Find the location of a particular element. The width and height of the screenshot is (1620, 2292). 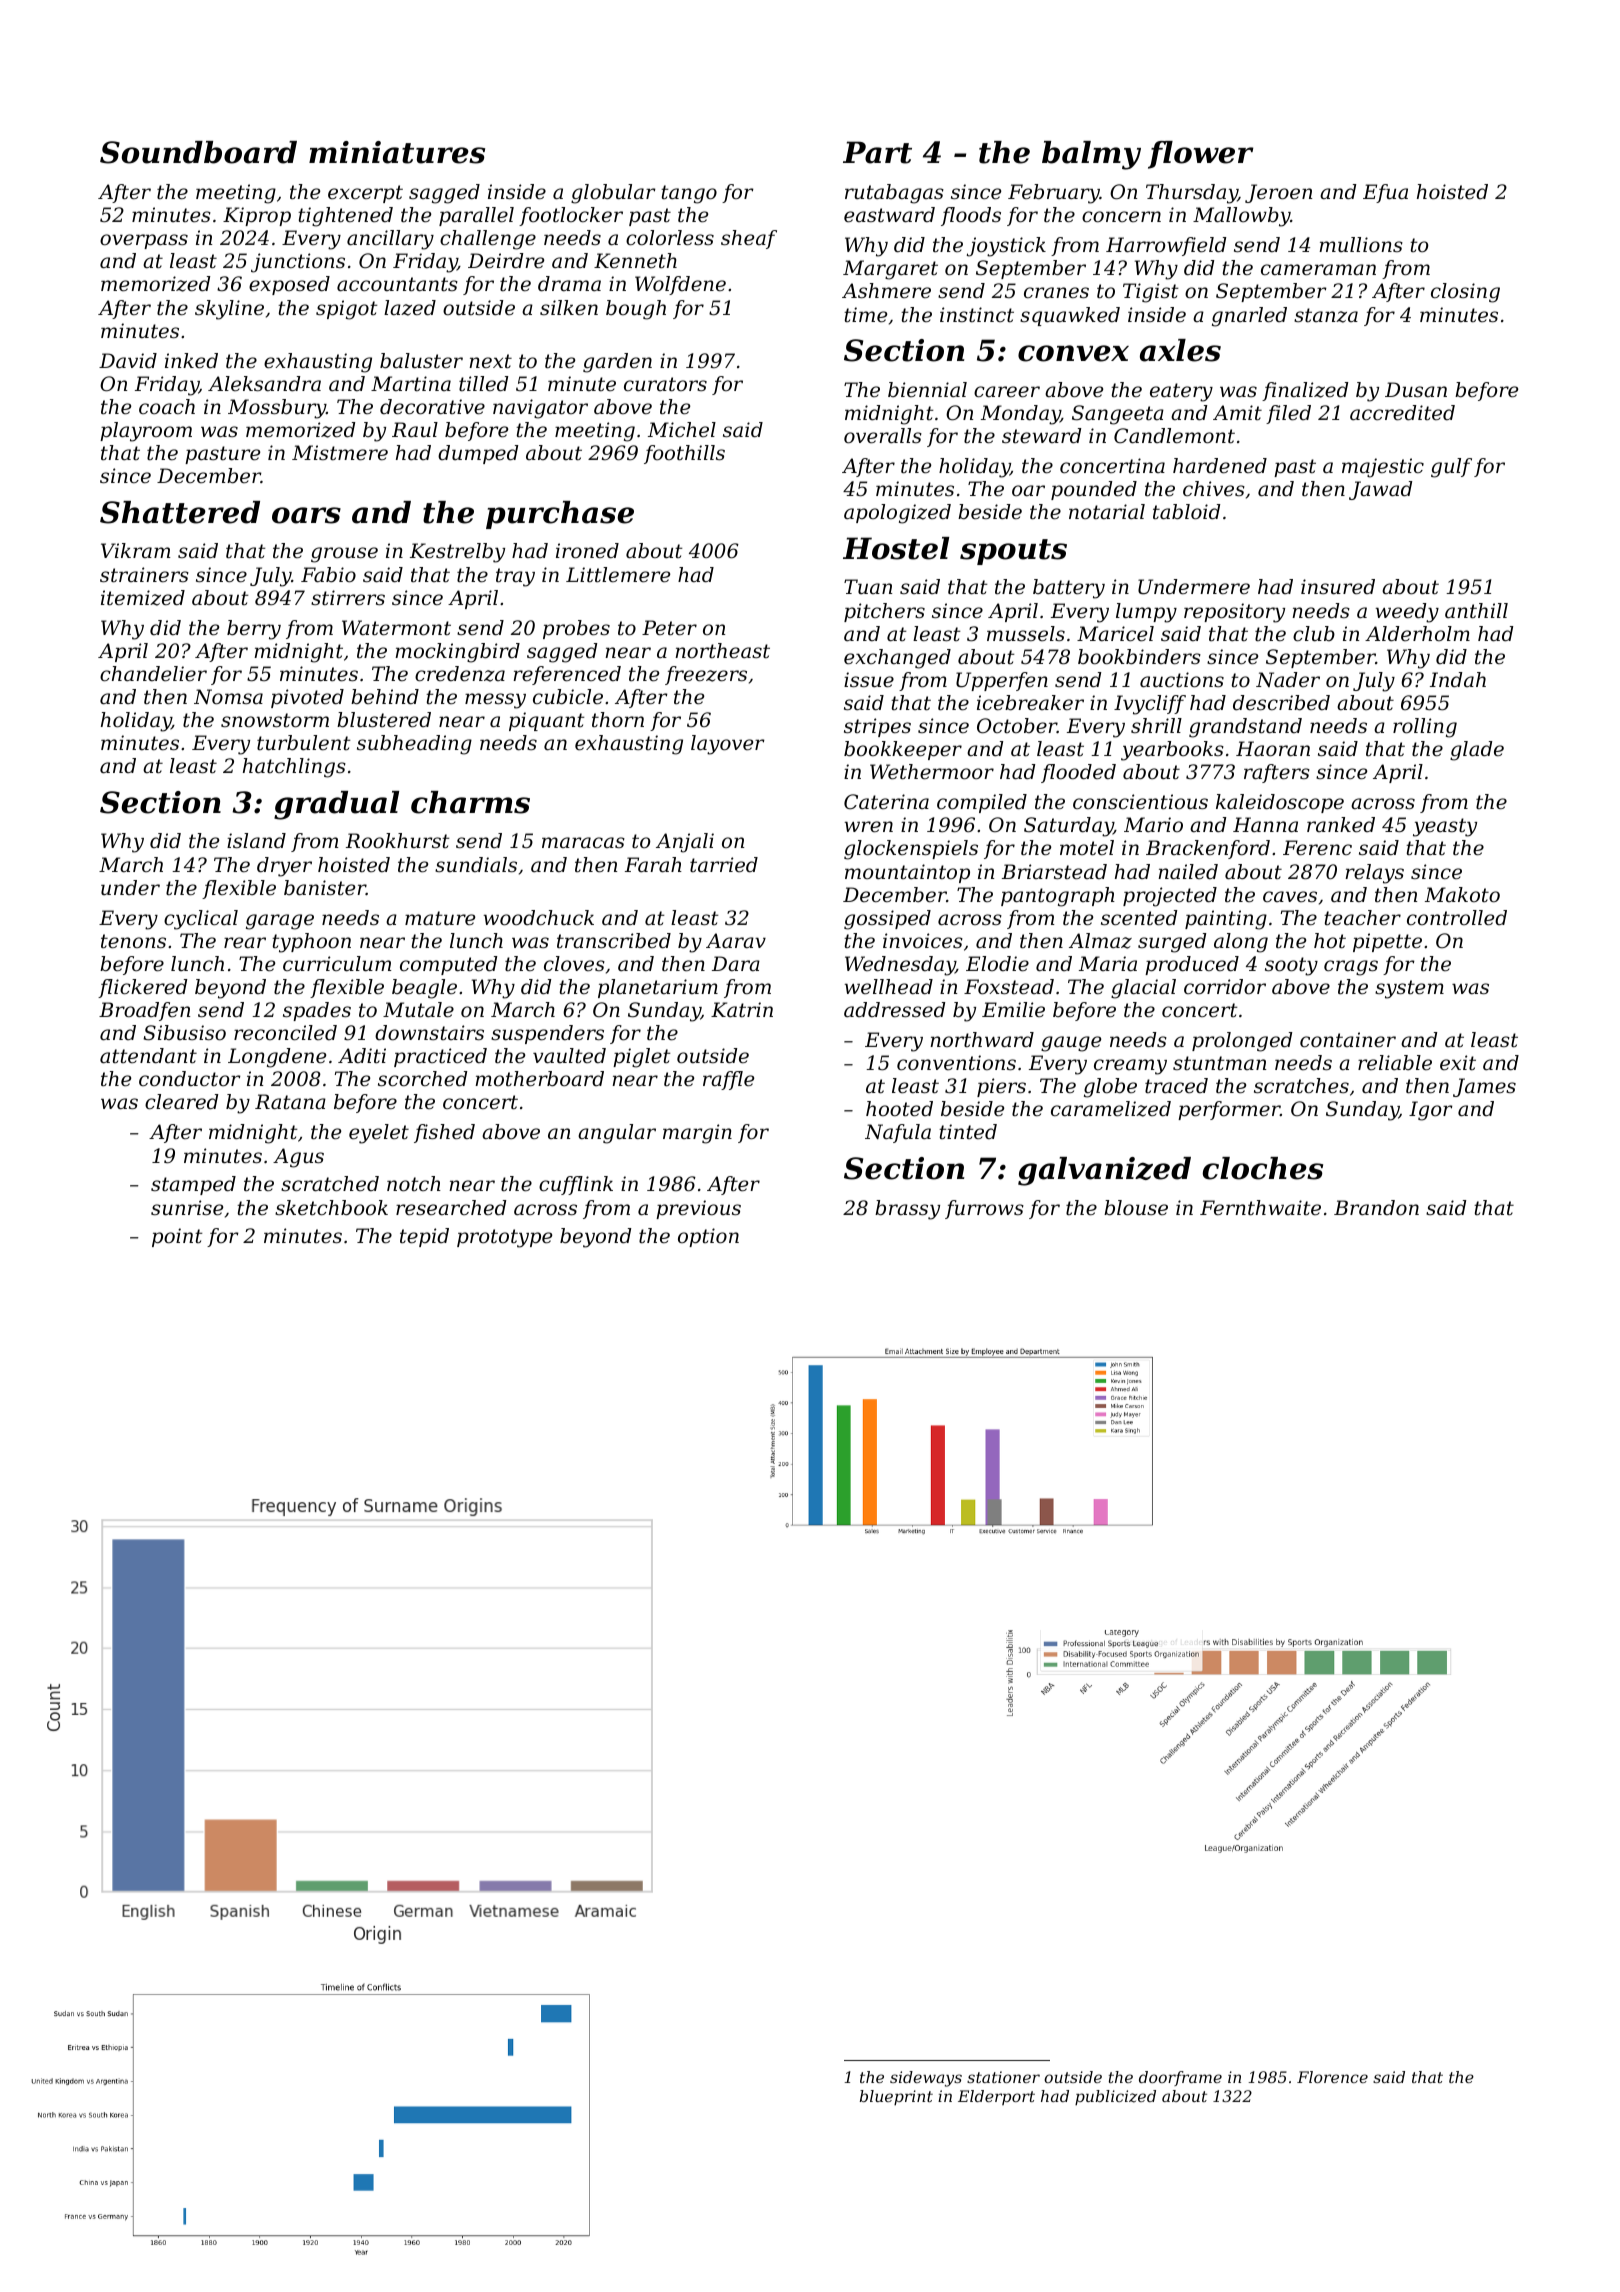

margin is located at coordinates (697, 1134).
